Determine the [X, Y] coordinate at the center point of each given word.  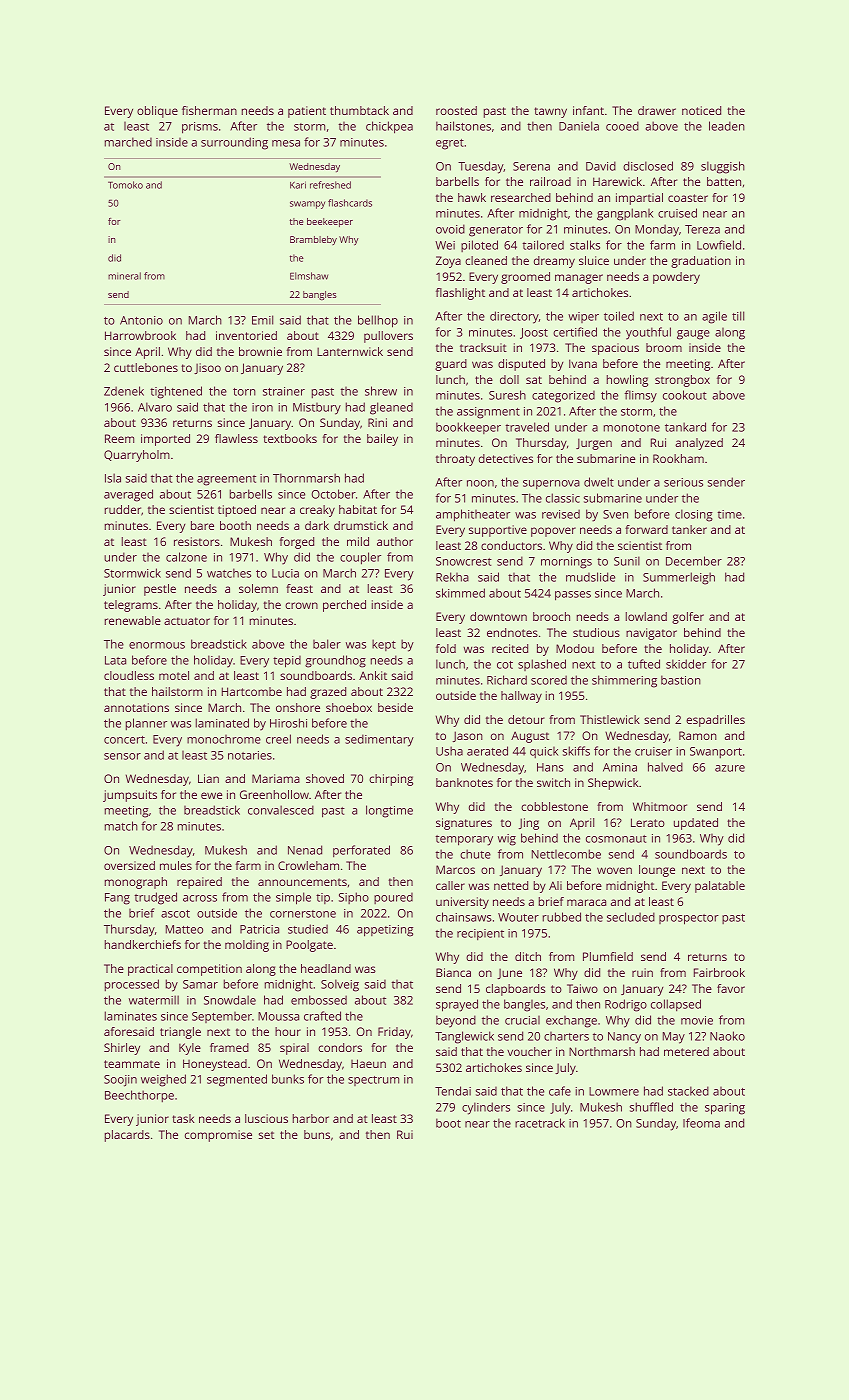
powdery [676, 278]
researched [521, 197]
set [266, 1135]
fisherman [209, 110]
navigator [651, 634]
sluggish [723, 167]
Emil [262, 320]
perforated [361, 851]
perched [344, 606]
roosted [456, 110]
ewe [211, 795]
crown [301, 605]
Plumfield [608, 956]
